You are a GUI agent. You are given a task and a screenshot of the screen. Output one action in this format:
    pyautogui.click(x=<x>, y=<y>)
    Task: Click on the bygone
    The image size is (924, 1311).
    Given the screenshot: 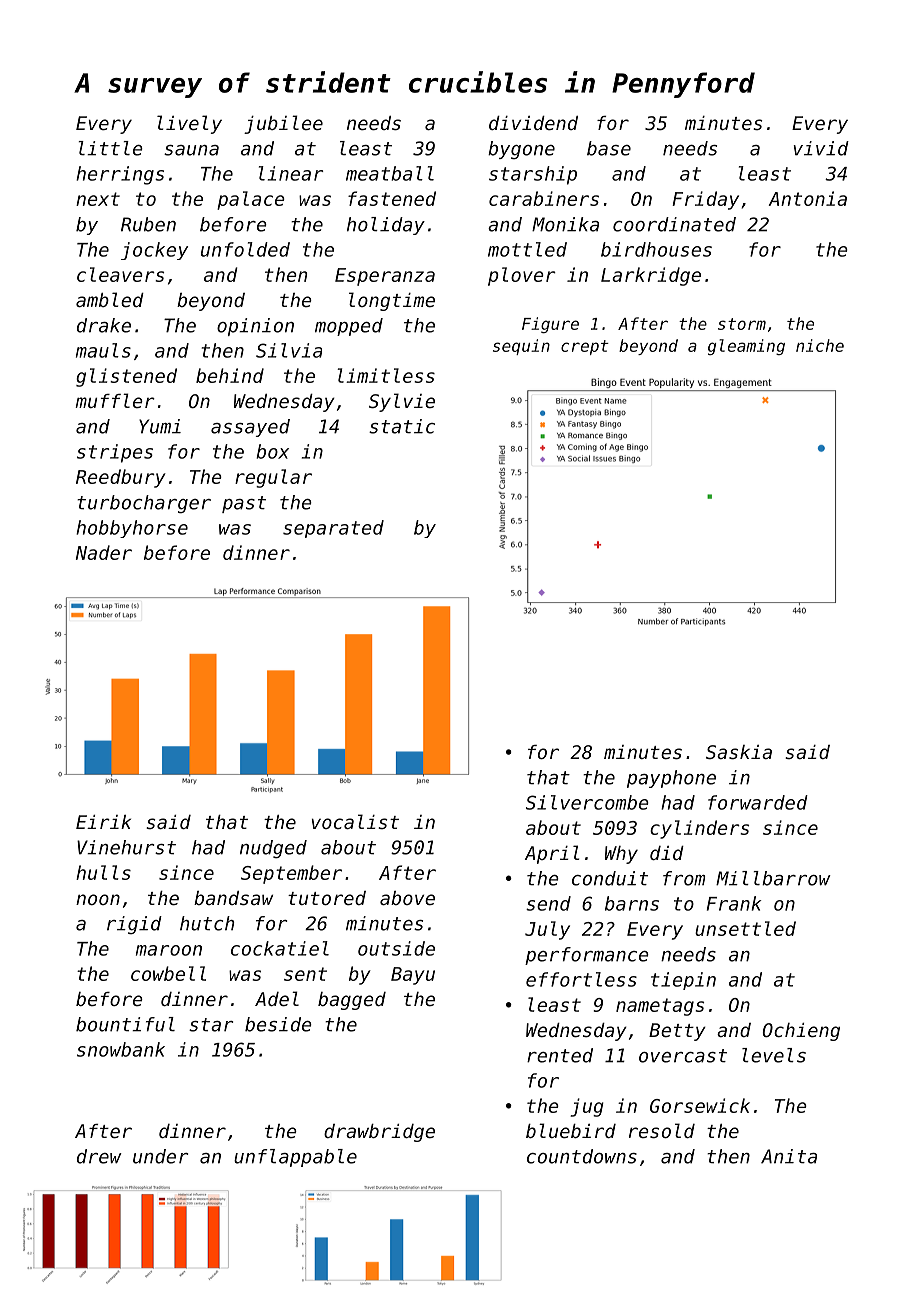 What is the action you would take?
    pyautogui.click(x=521, y=150)
